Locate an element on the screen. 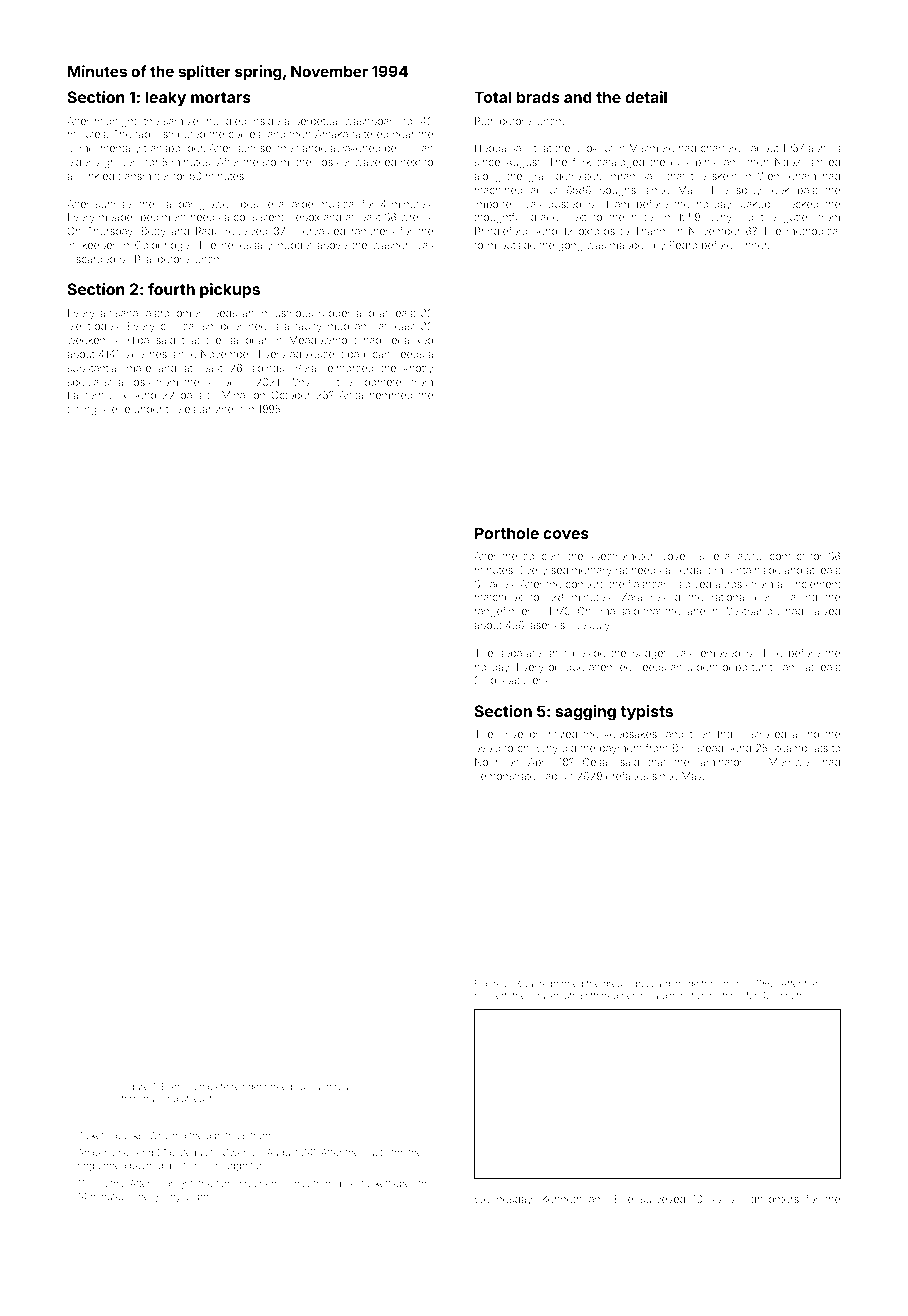  discarded is located at coordinates (91, 259).
